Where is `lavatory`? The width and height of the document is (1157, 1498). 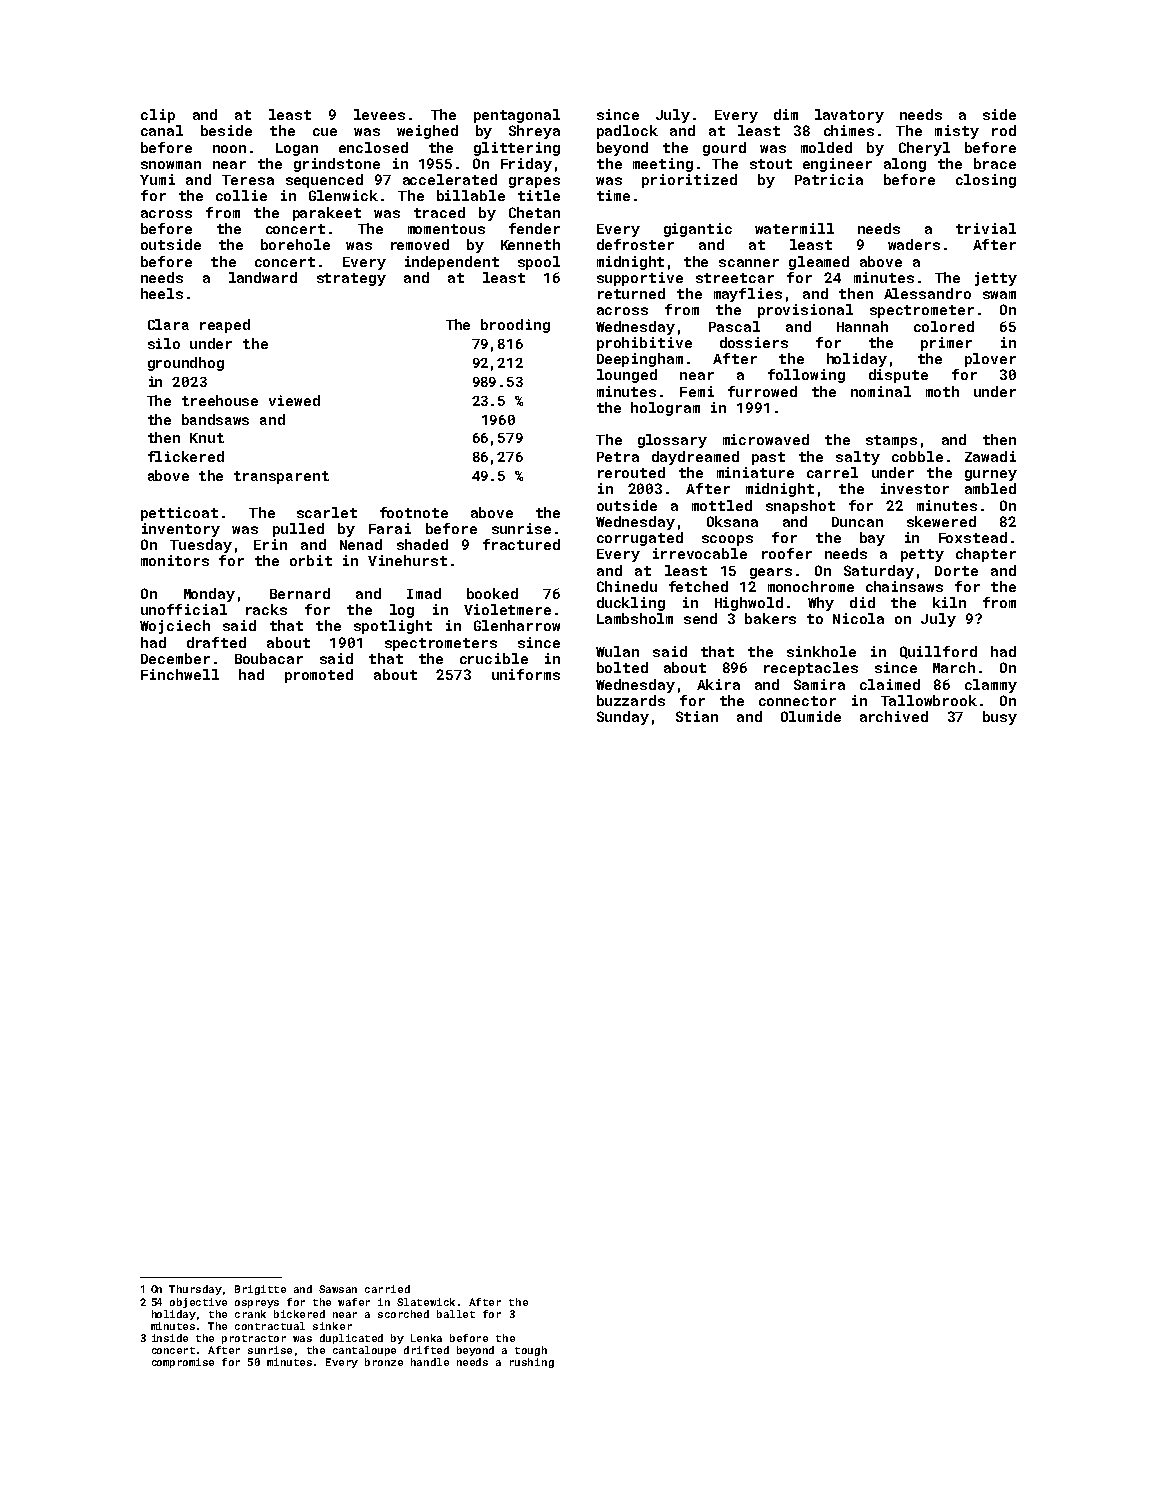
lavatory is located at coordinates (849, 116).
